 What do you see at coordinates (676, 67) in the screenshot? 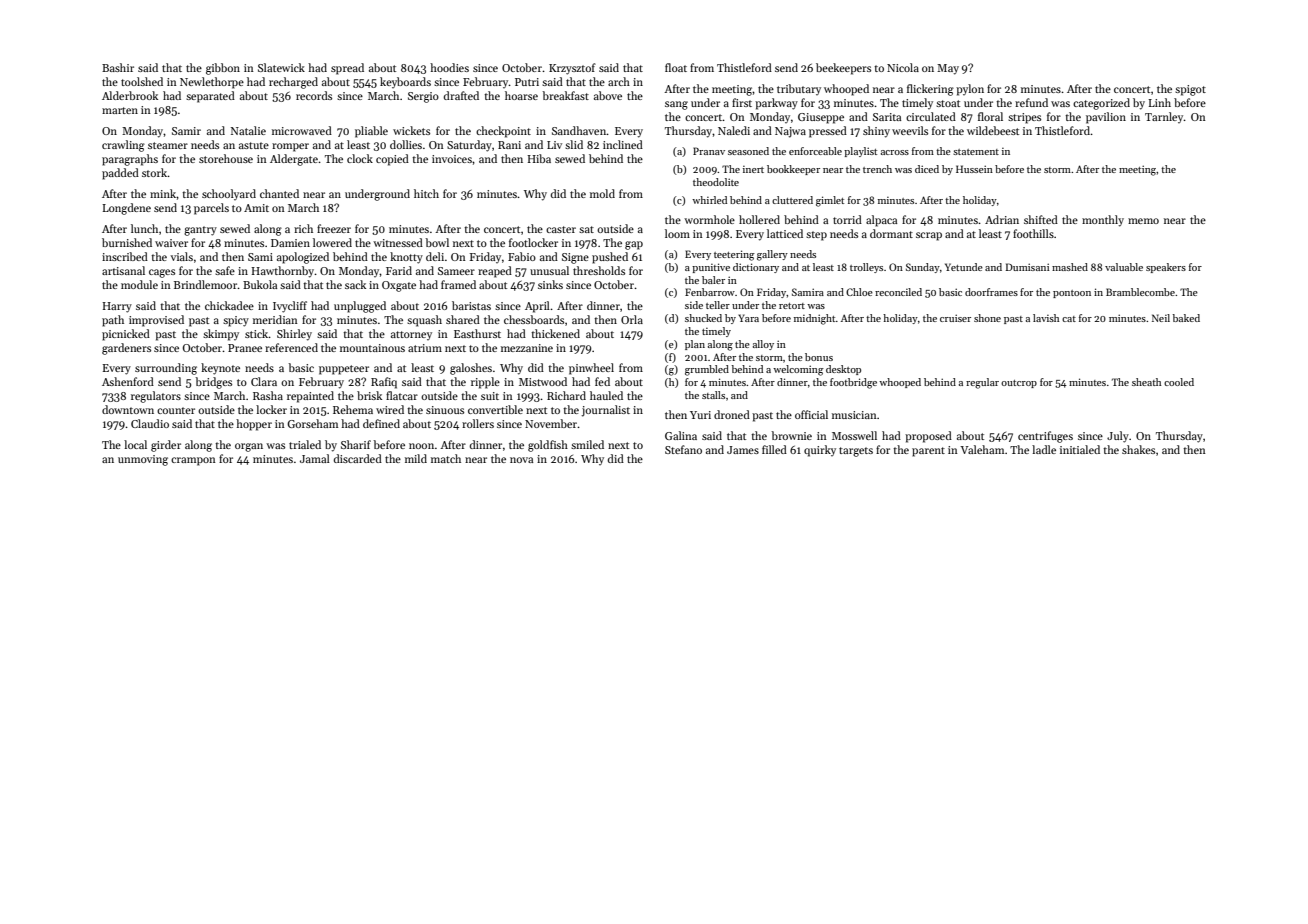
I see `float` at bounding box center [676, 67].
